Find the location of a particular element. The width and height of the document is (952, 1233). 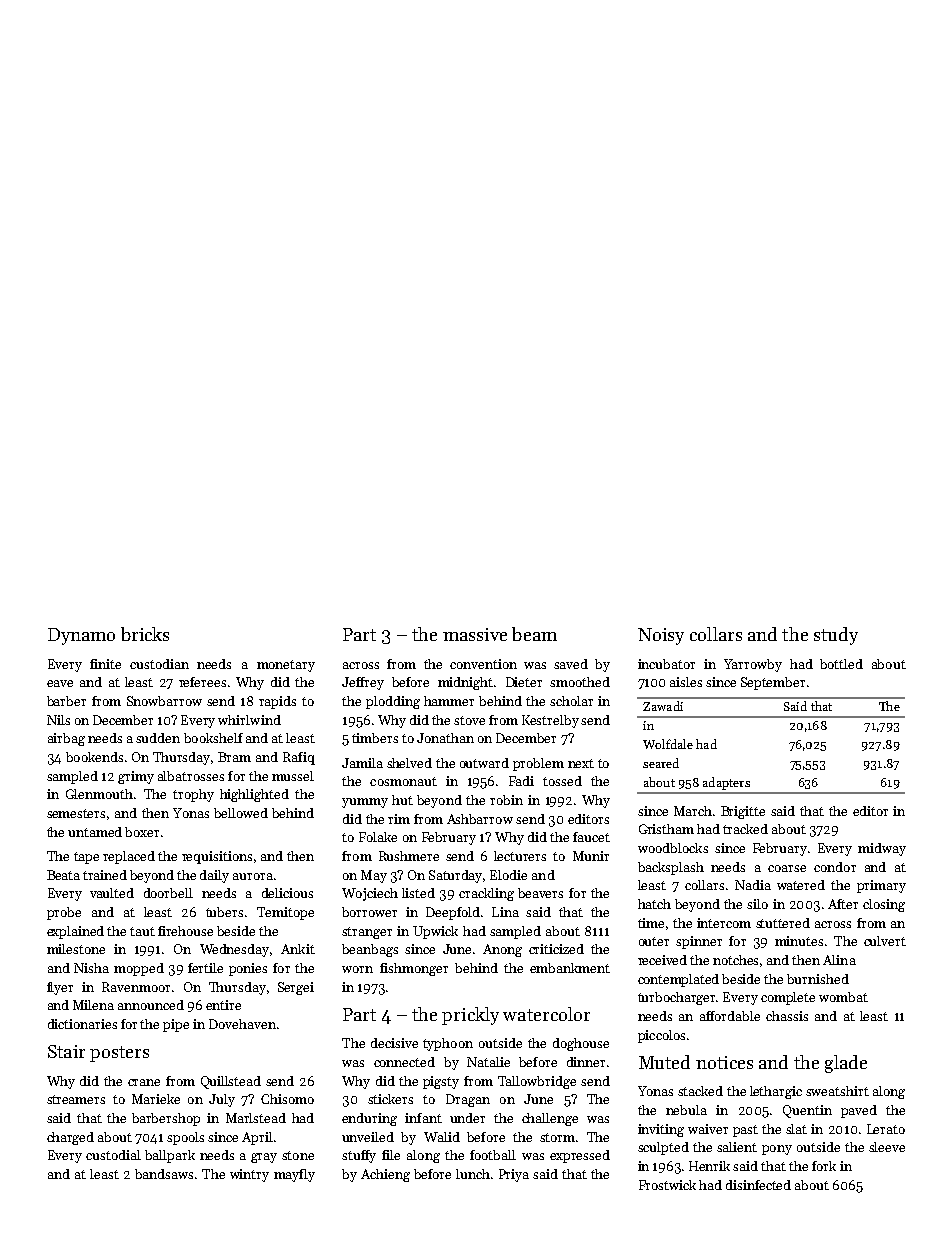

Noisy is located at coordinates (661, 636).
